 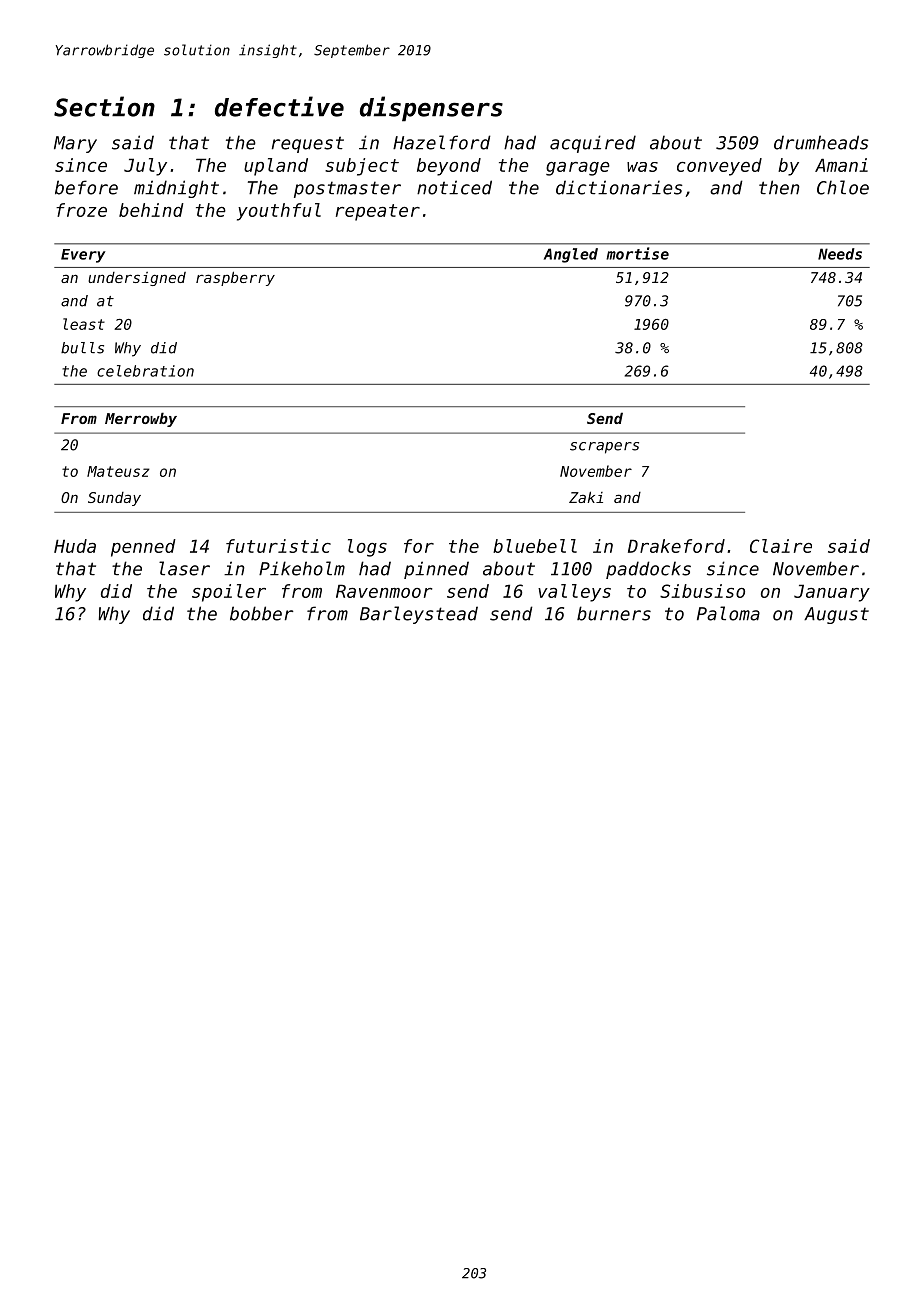 What do you see at coordinates (604, 448) in the screenshot?
I see `scrapers` at bounding box center [604, 448].
